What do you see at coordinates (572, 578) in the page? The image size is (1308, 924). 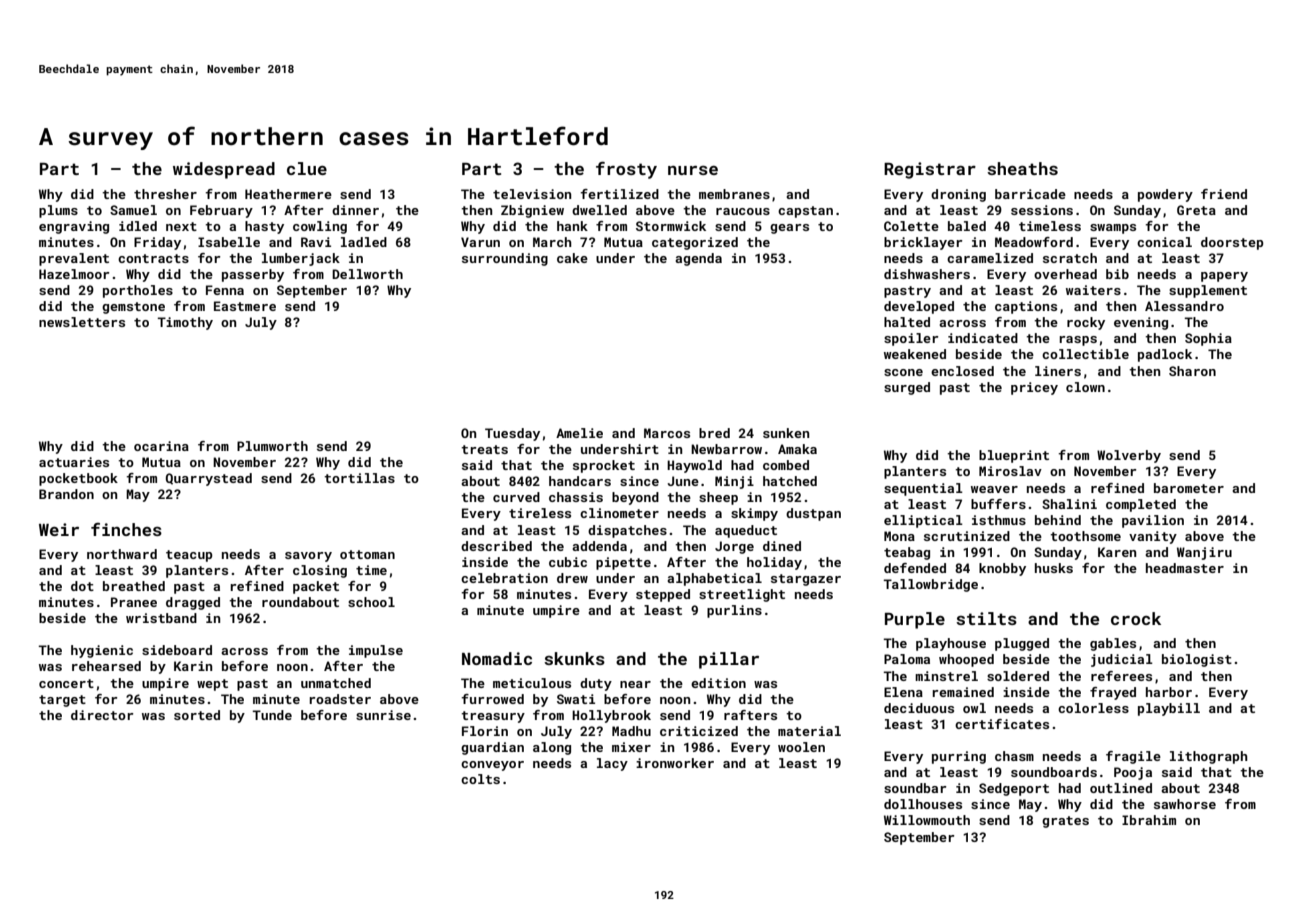 I see `drew` at bounding box center [572, 578].
